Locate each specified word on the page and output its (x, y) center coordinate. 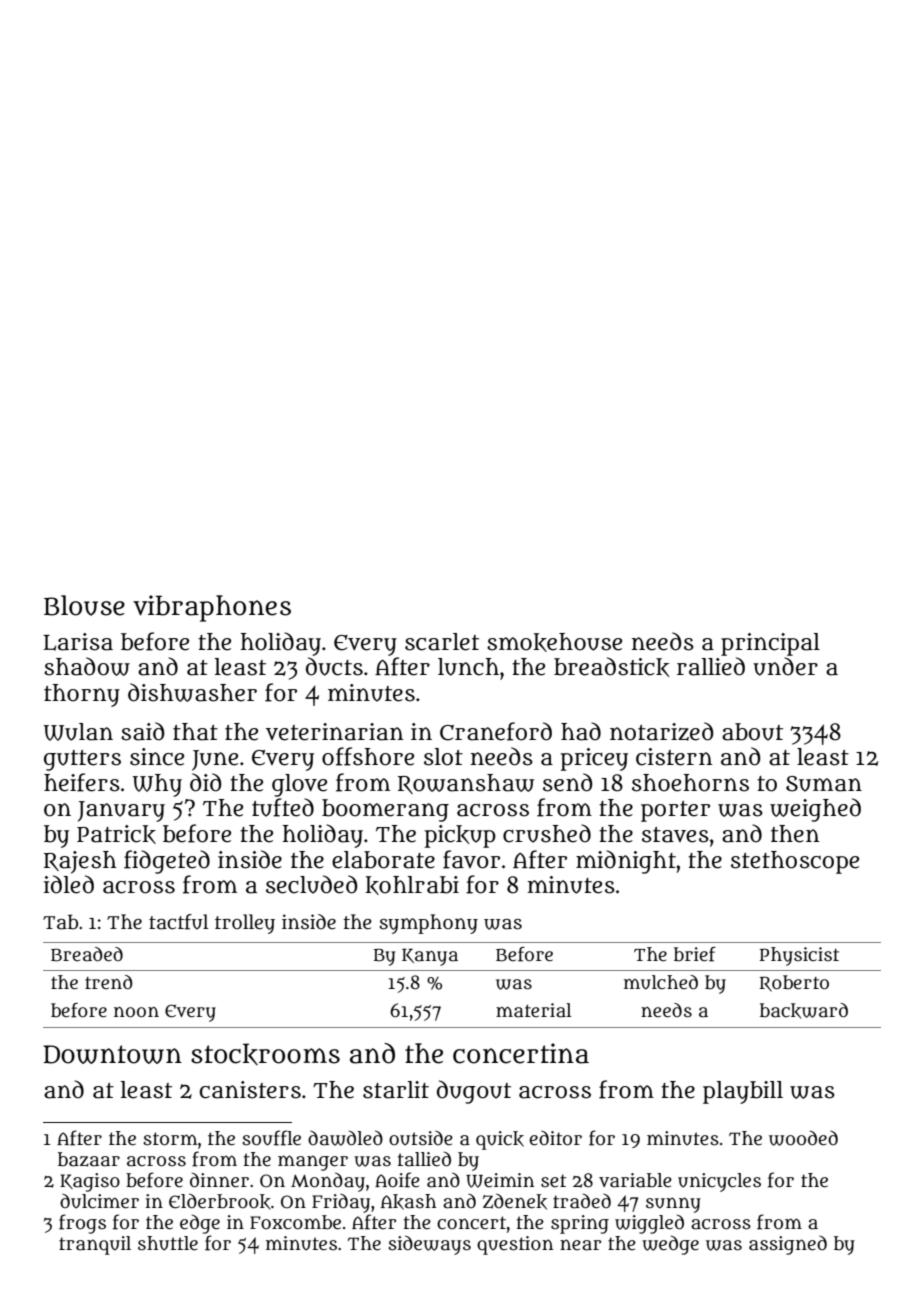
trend (109, 982)
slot (443, 757)
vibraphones (212, 608)
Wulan (78, 732)
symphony (429, 924)
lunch (468, 667)
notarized (661, 731)
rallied (711, 666)
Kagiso (90, 1182)
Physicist (799, 956)
